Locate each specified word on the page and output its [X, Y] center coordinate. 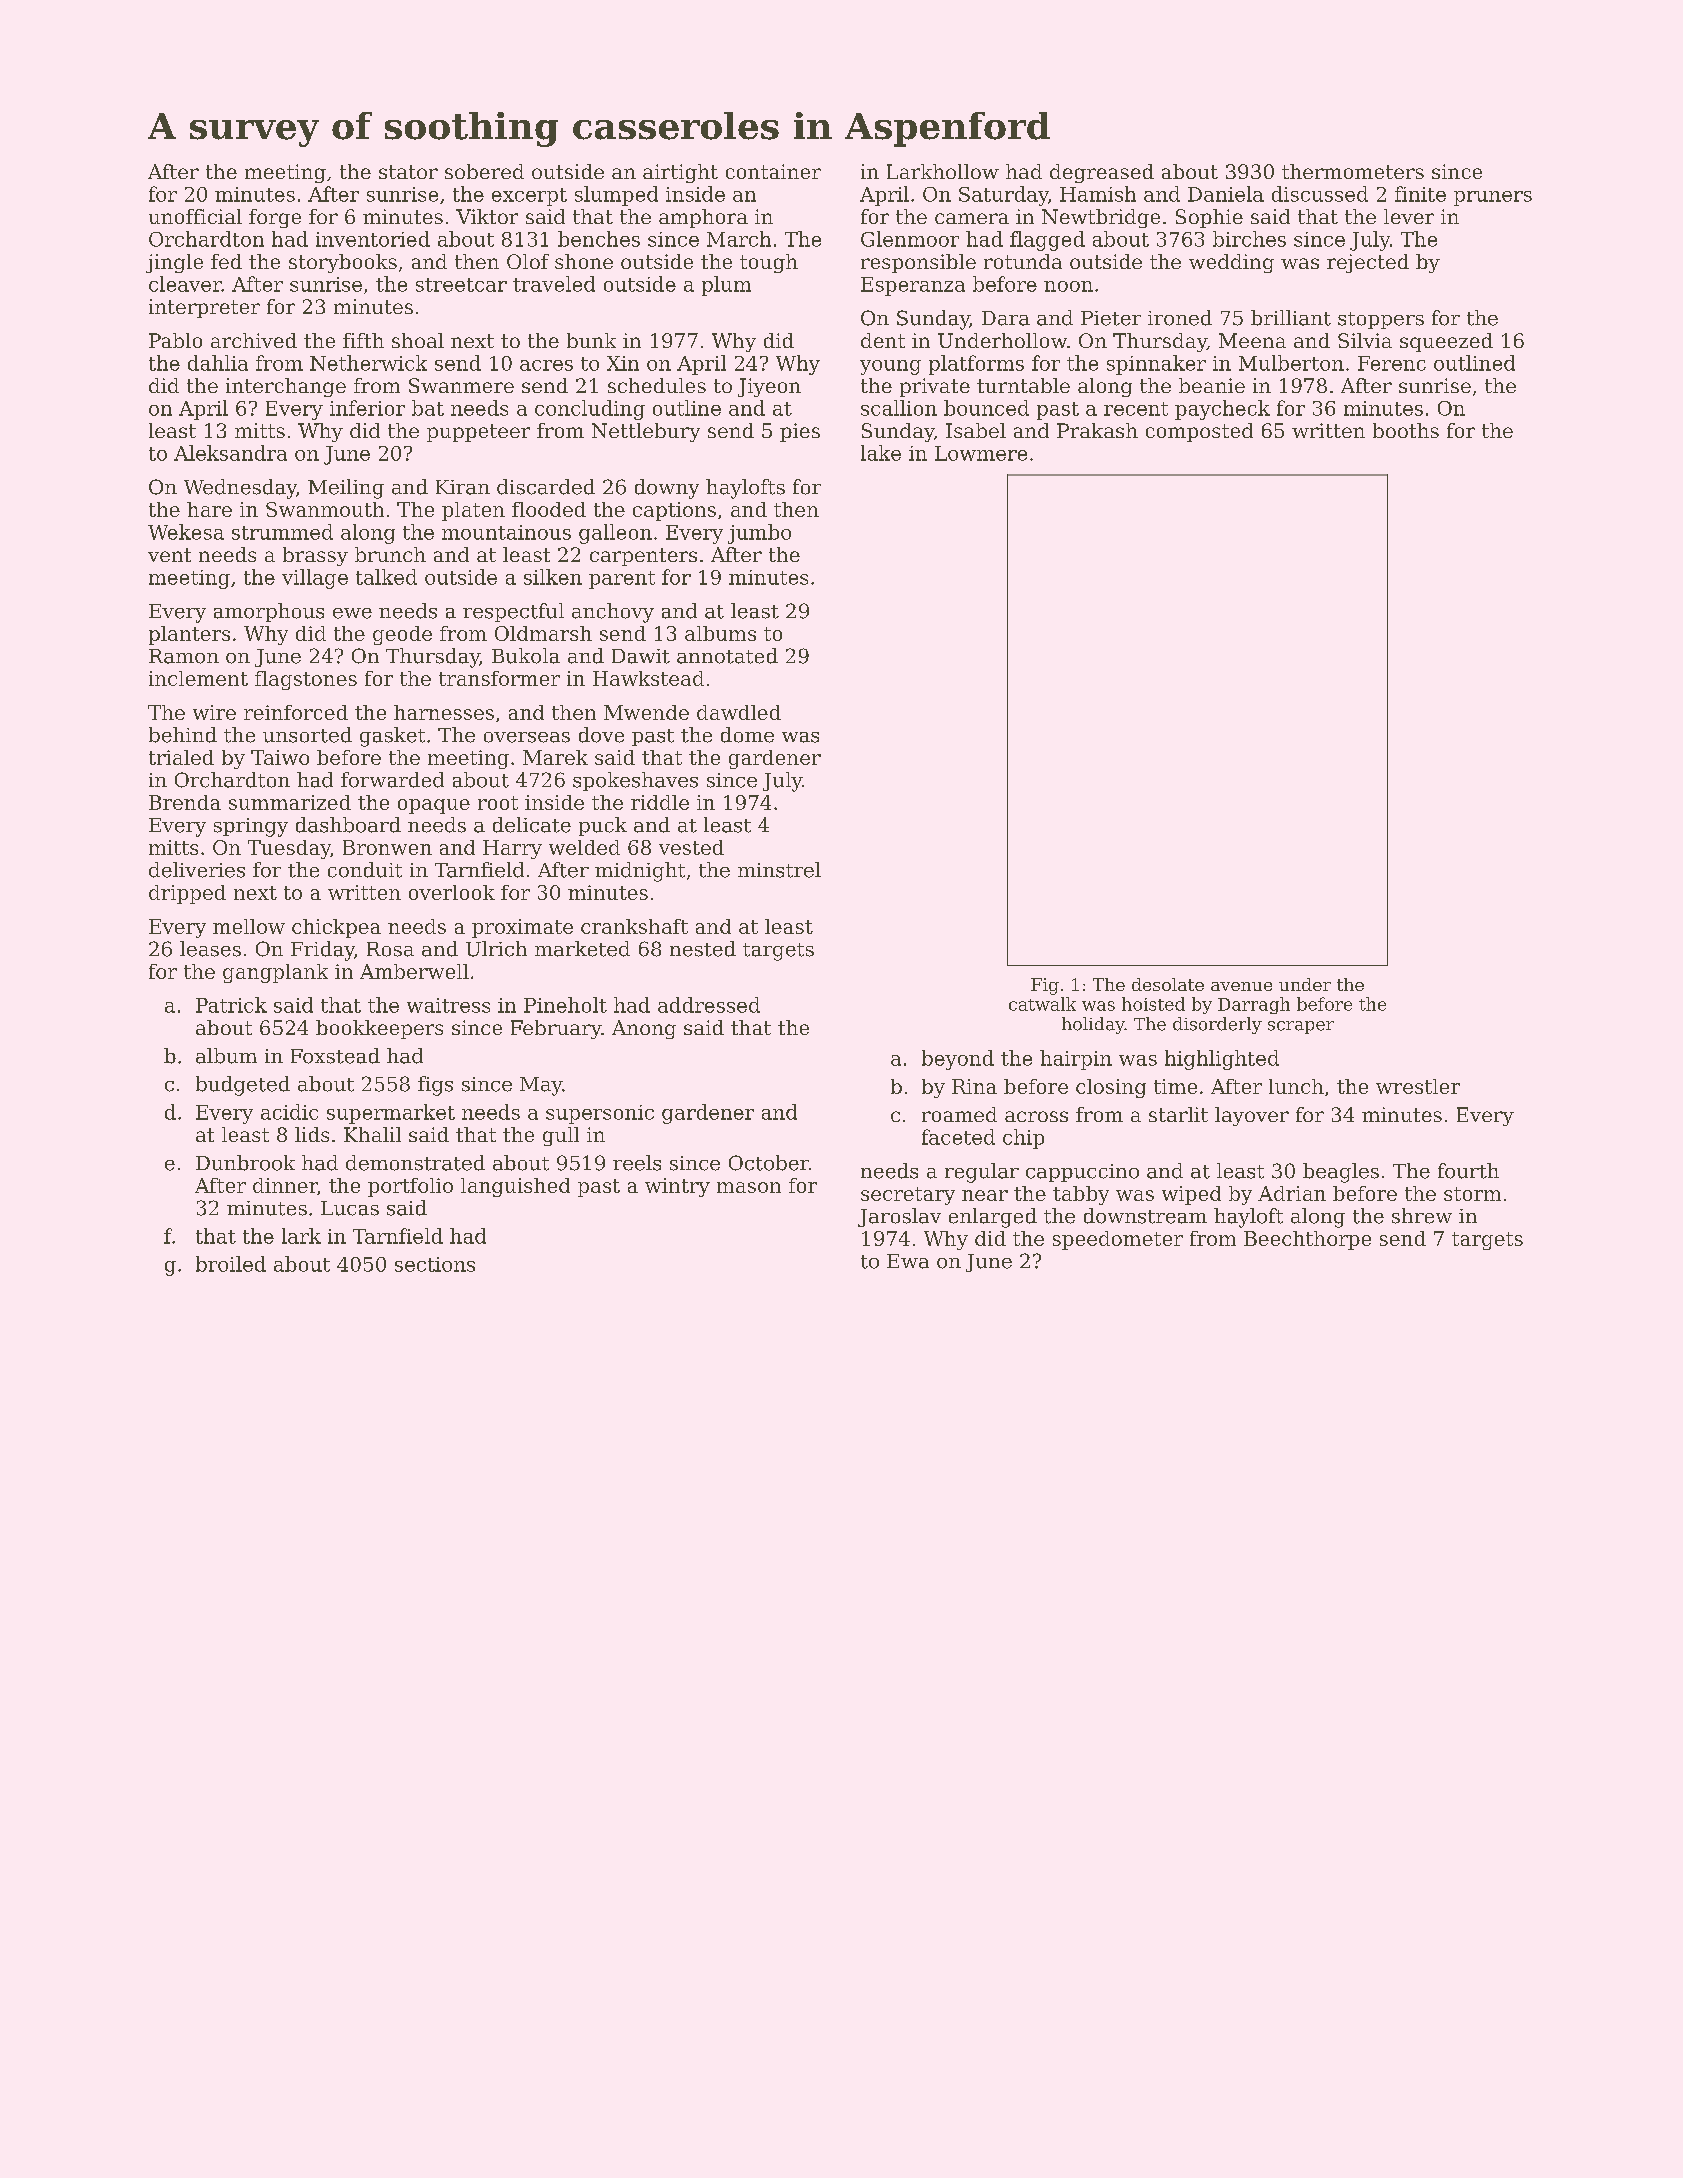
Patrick [231, 1005]
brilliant [1291, 318]
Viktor [487, 216]
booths [1406, 430]
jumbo [759, 534]
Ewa [908, 1261]
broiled [231, 1264]
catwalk [1042, 1004]
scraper [1301, 1027]
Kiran [463, 487]
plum [726, 286]
